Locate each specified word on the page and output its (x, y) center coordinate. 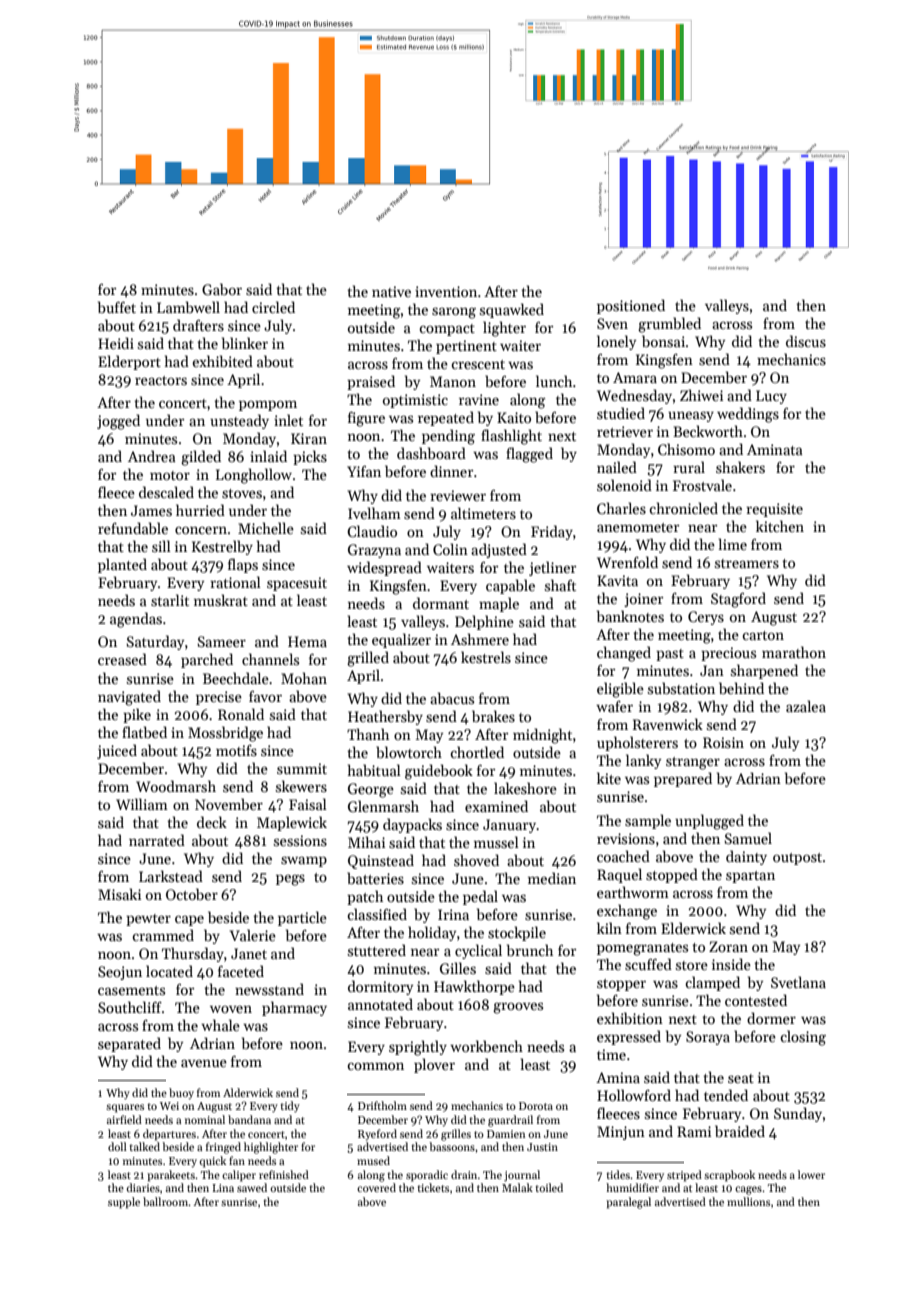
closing (803, 1038)
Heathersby (385, 717)
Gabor (222, 289)
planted (122, 565)
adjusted (499, 550)
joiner (643, 600)
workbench (486, 1046)
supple (124, 1203)
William (142, 804)
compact (447, 330)
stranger (693, 763)
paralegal (628, 1203)
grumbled (669, 325)
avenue (204, 1063)
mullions (748, 1201)
